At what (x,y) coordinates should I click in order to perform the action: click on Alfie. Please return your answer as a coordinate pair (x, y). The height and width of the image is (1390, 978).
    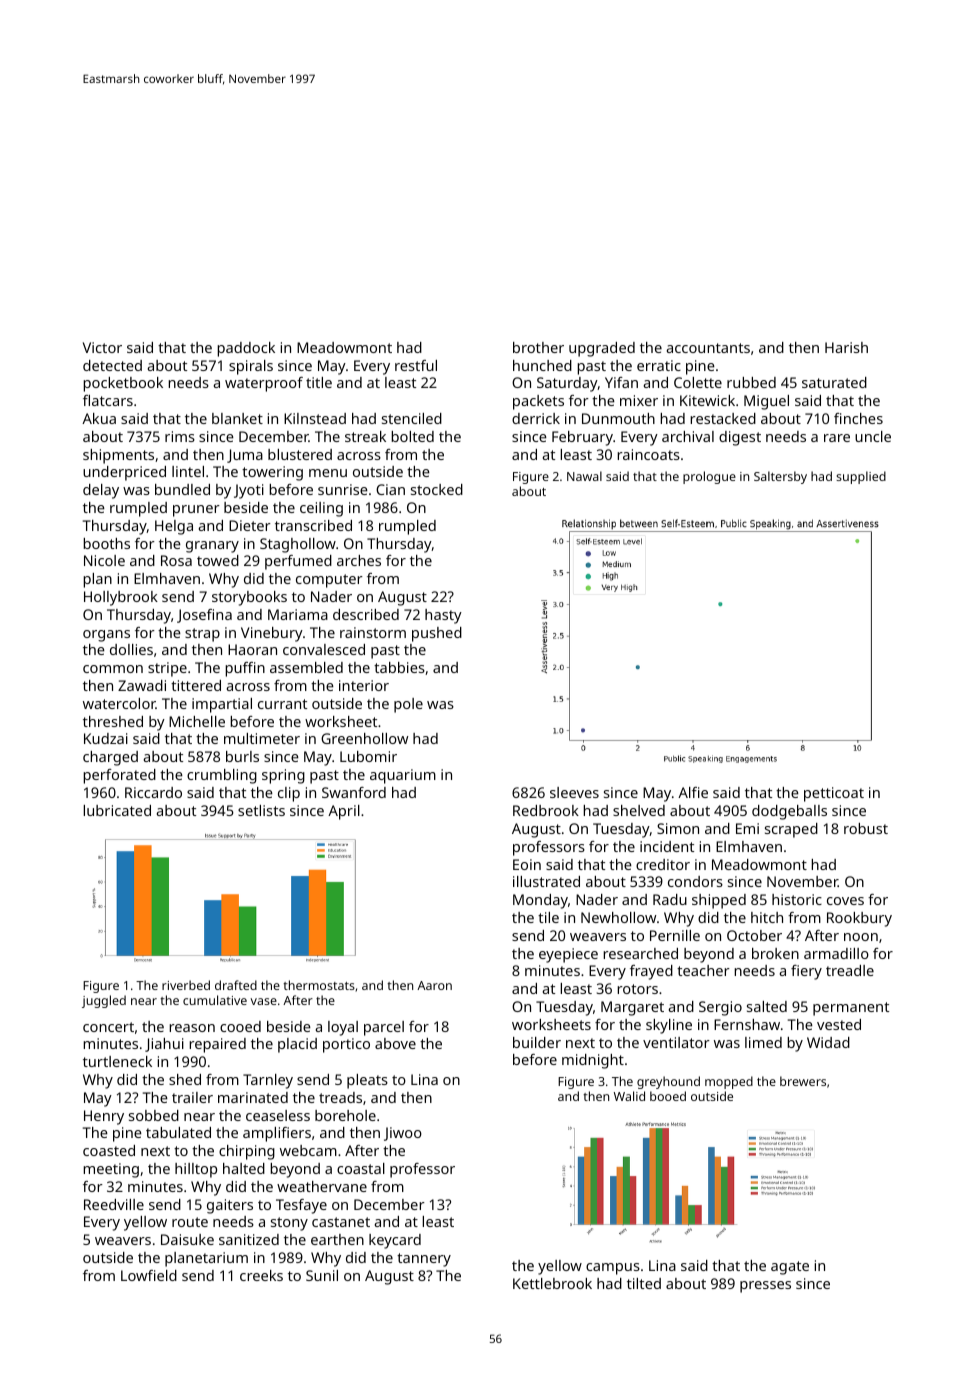
    Looking at the image, I should click on (693, 792).
